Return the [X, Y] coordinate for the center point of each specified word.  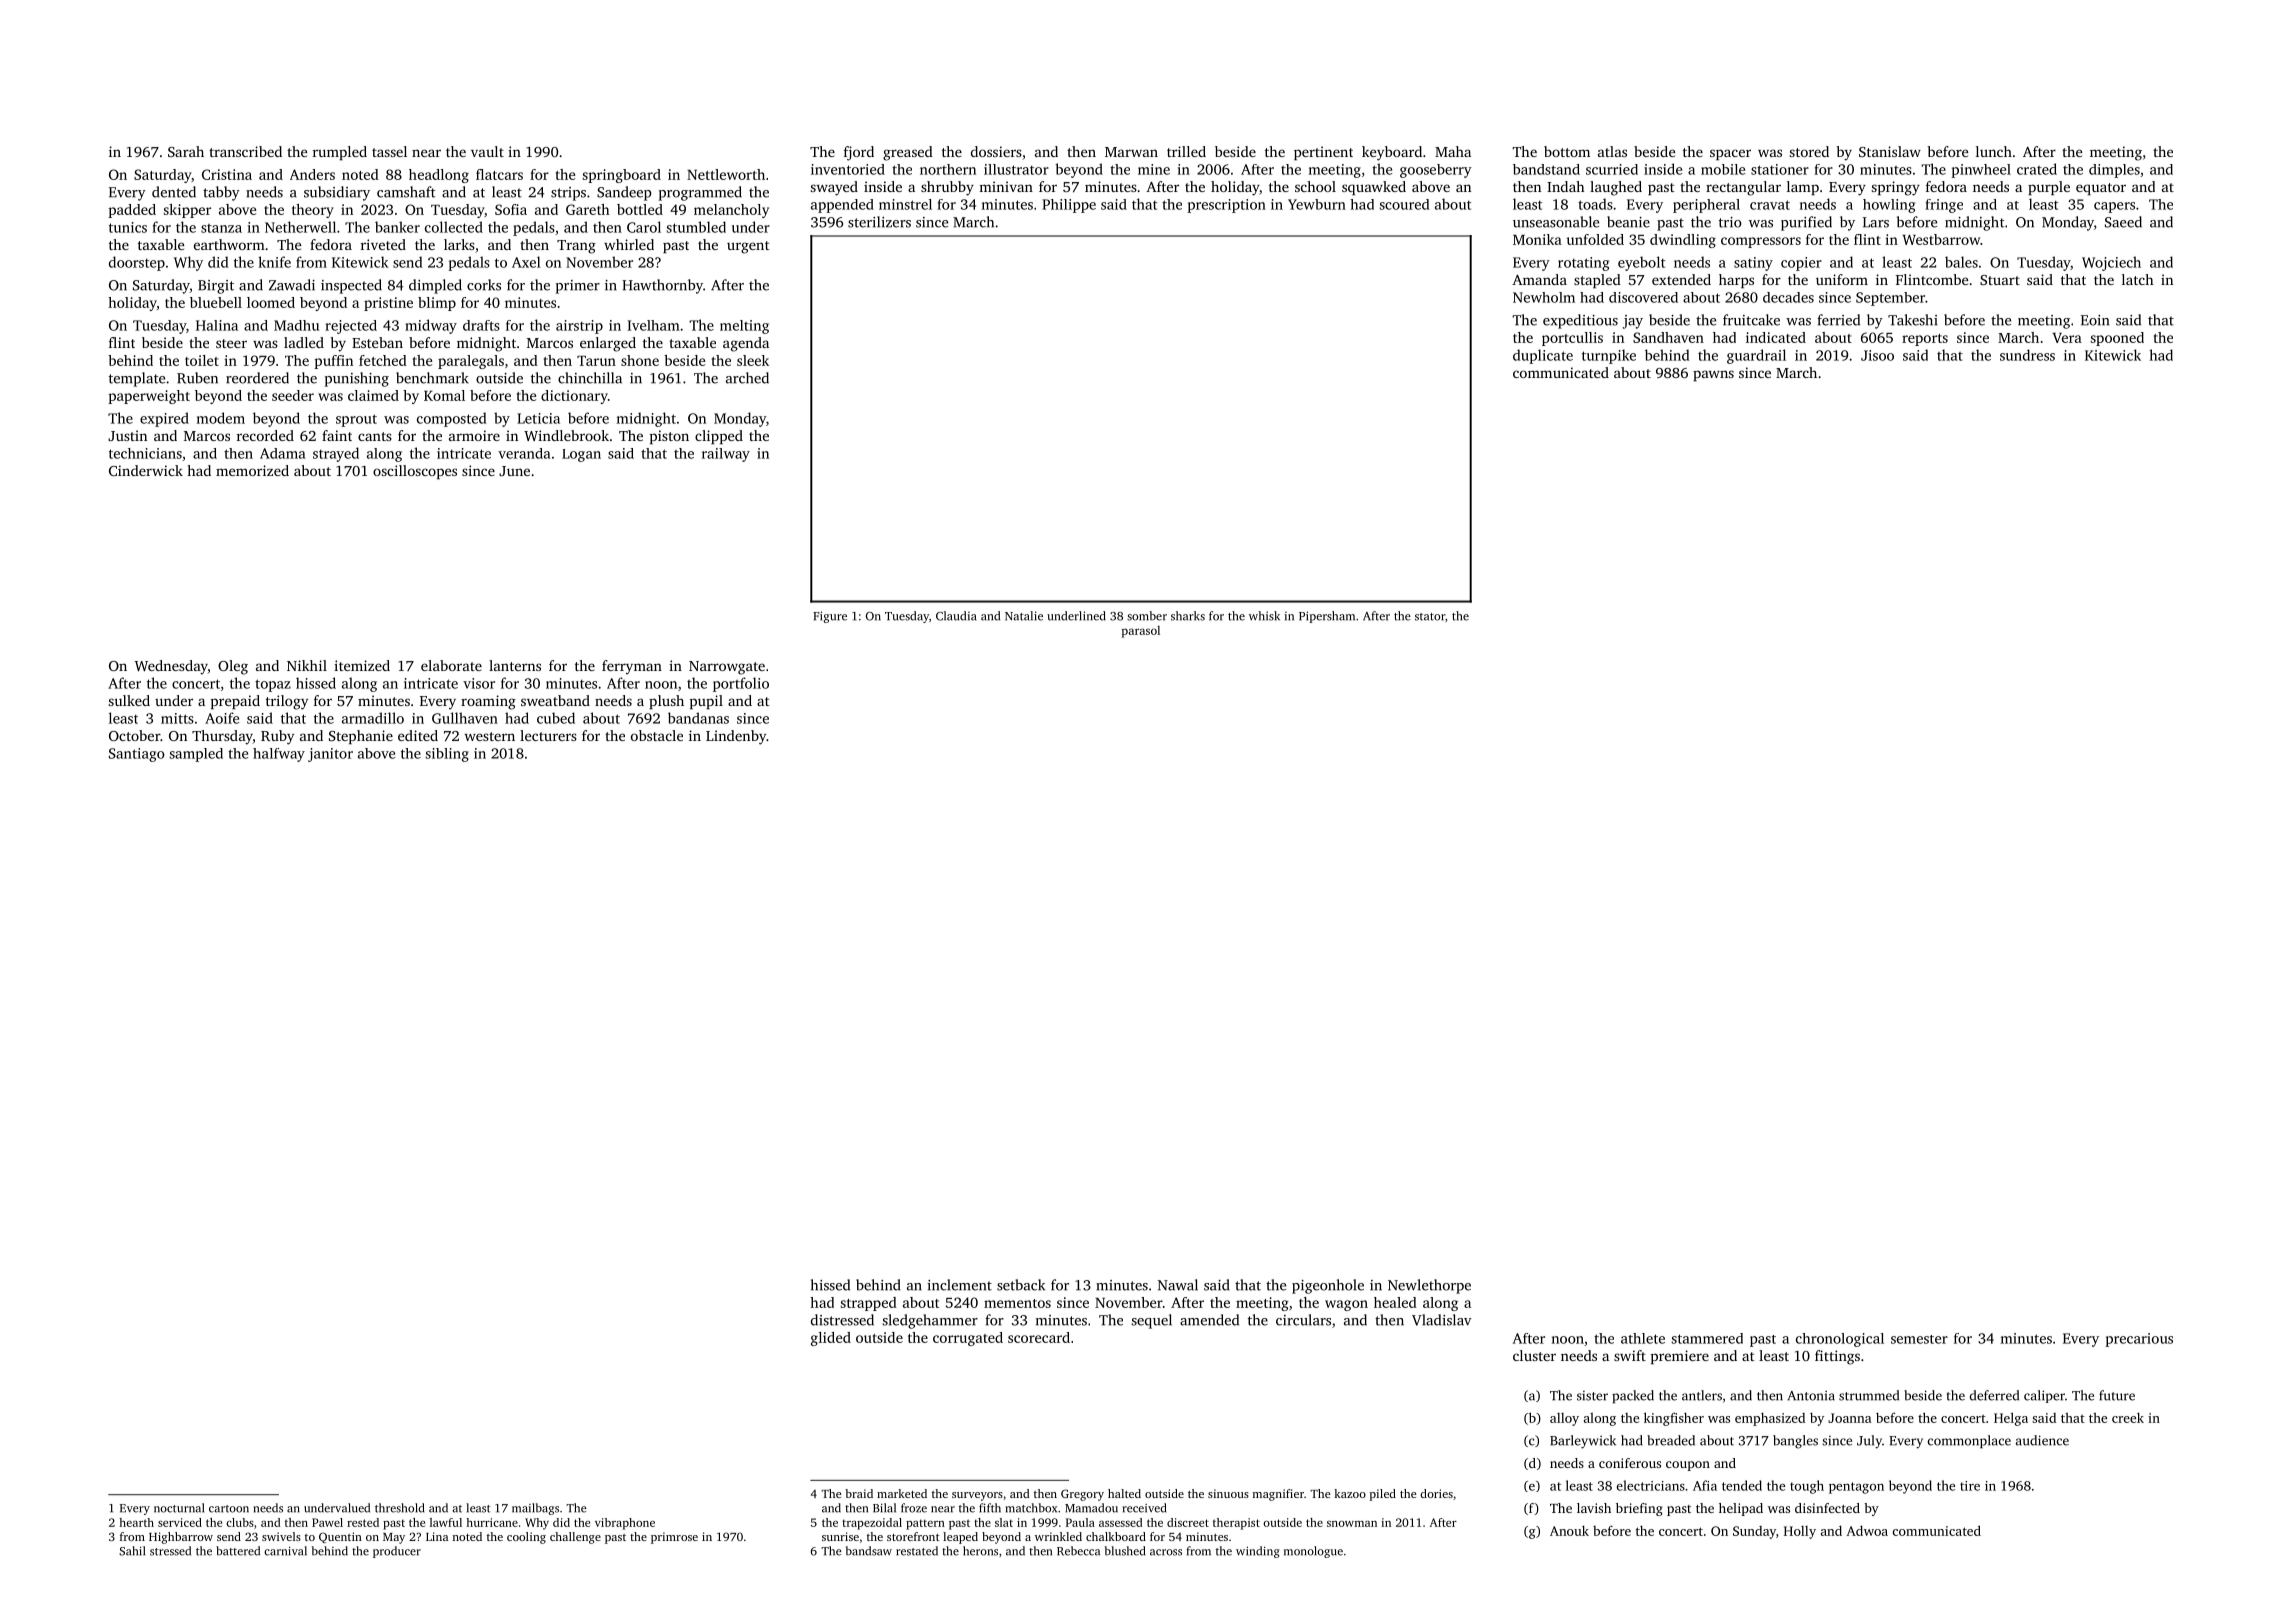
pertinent [1323, 153]
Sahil [132, 1551]
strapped [869, 1304]
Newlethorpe [1429, 1286]
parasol [1141, 632]
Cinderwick [146, 470]
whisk [1264, 616]
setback [1021, 1285]
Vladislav [1442, 1320]
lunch [1994, 151]
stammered [1707, 1338]
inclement [959, 1285]
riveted [383, 244]
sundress [2027, 355]
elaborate [451, 665]
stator [1430, 617]
